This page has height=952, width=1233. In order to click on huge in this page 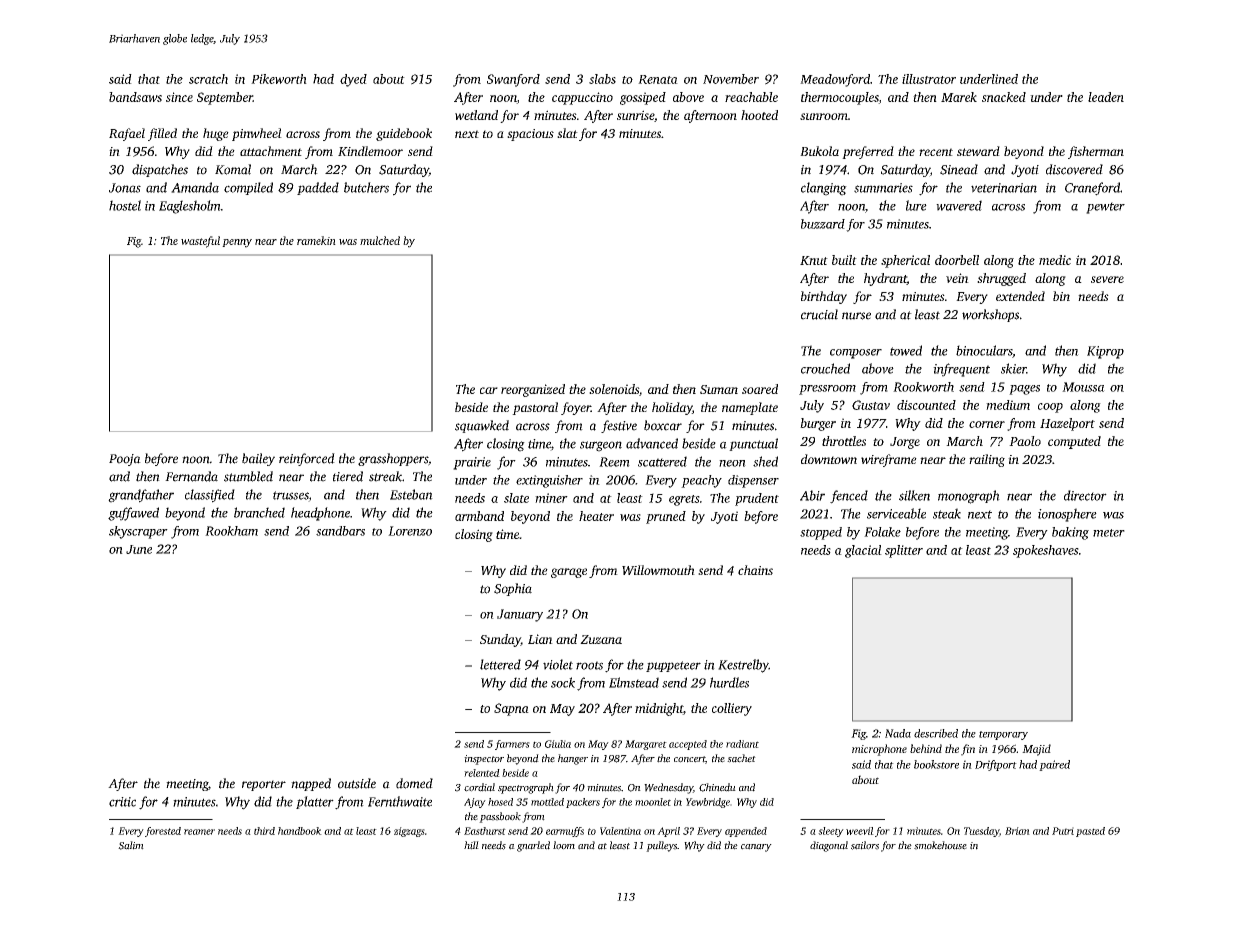, I will do `click(216, 134)`.
